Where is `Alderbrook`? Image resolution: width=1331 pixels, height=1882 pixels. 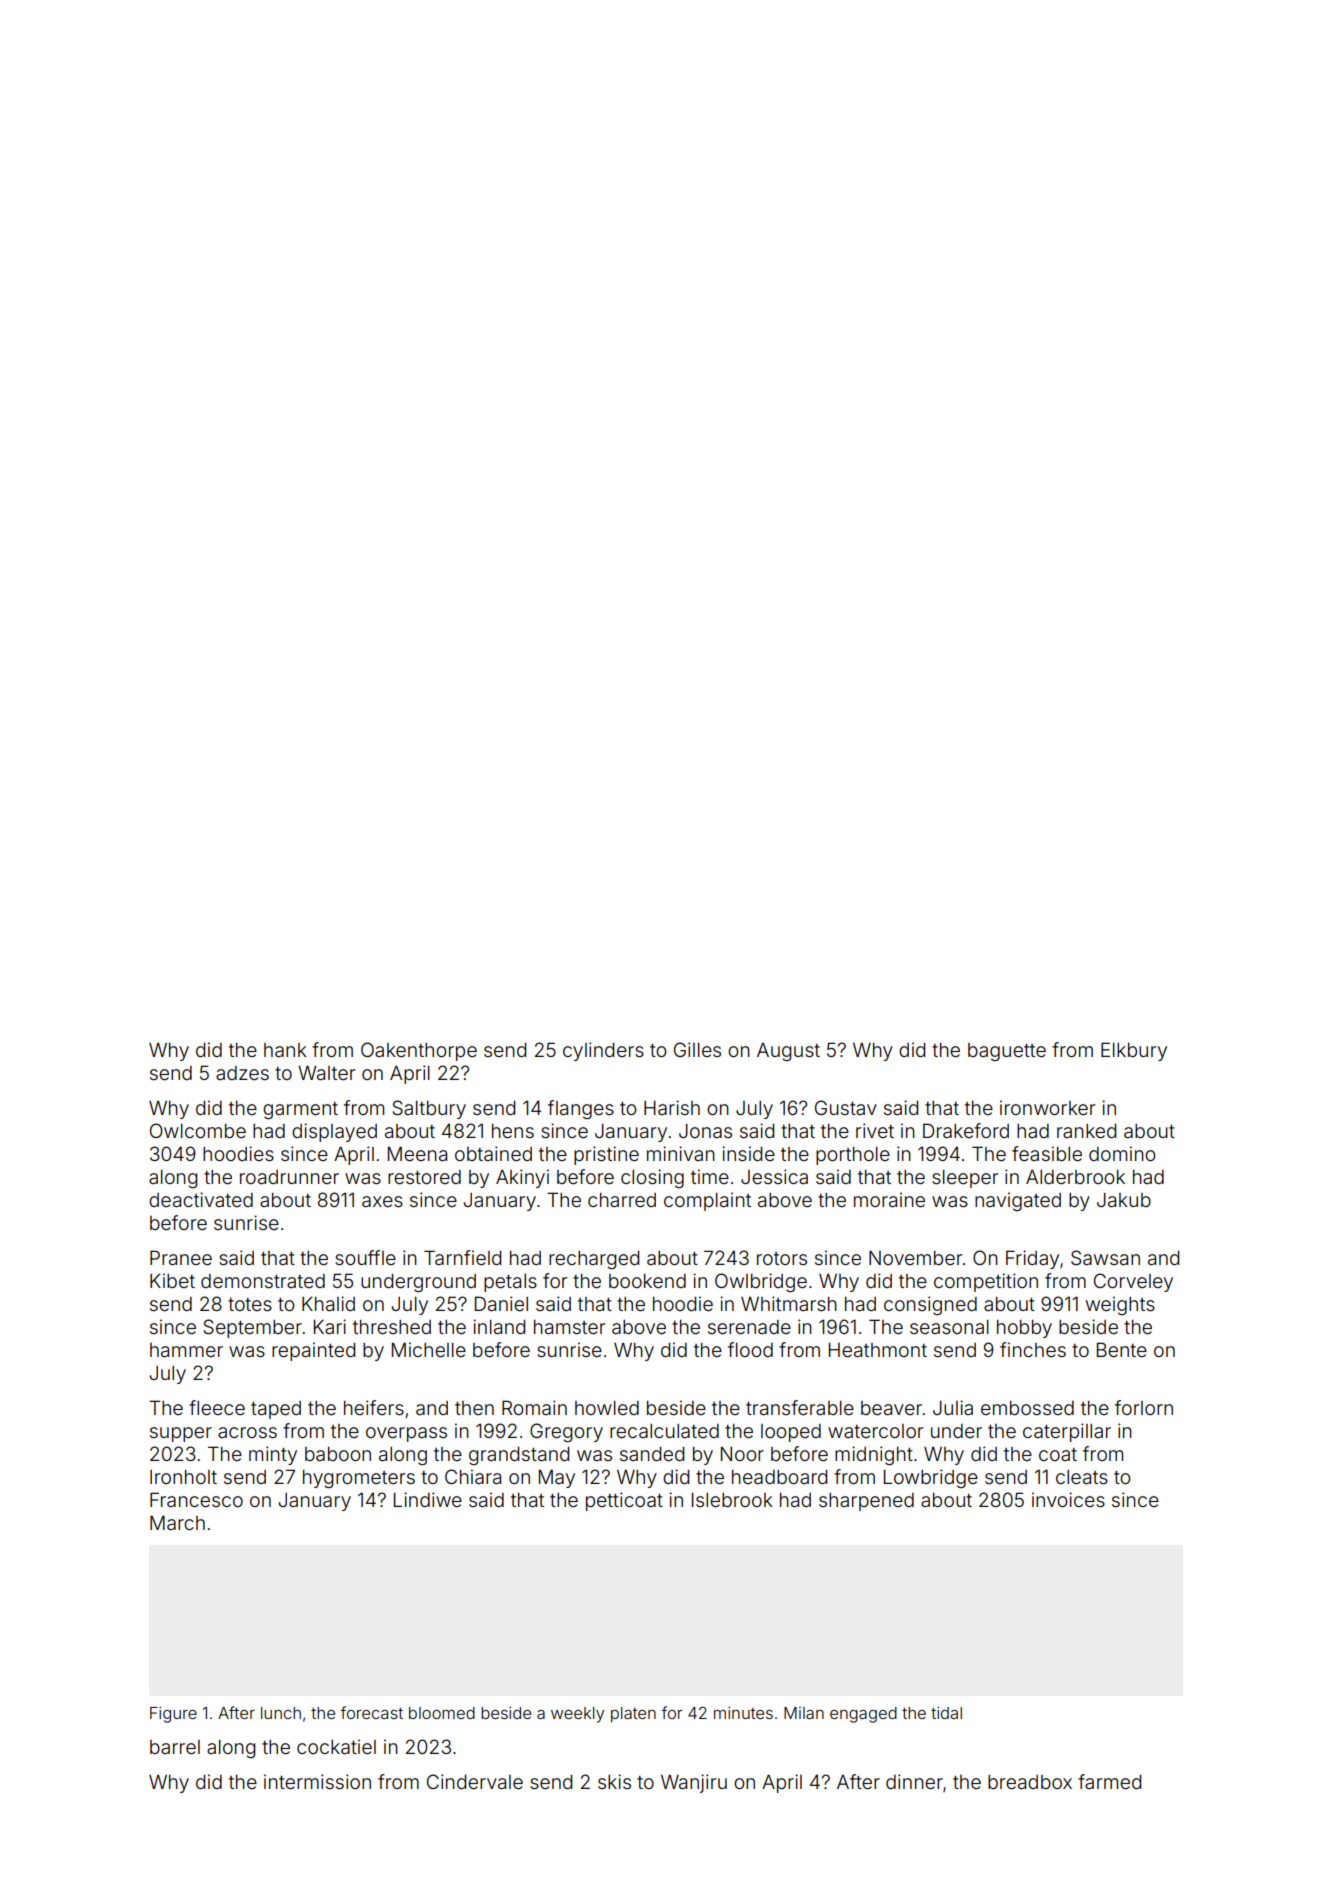
Alderbrook is located at coordinates (1075, 1177).
